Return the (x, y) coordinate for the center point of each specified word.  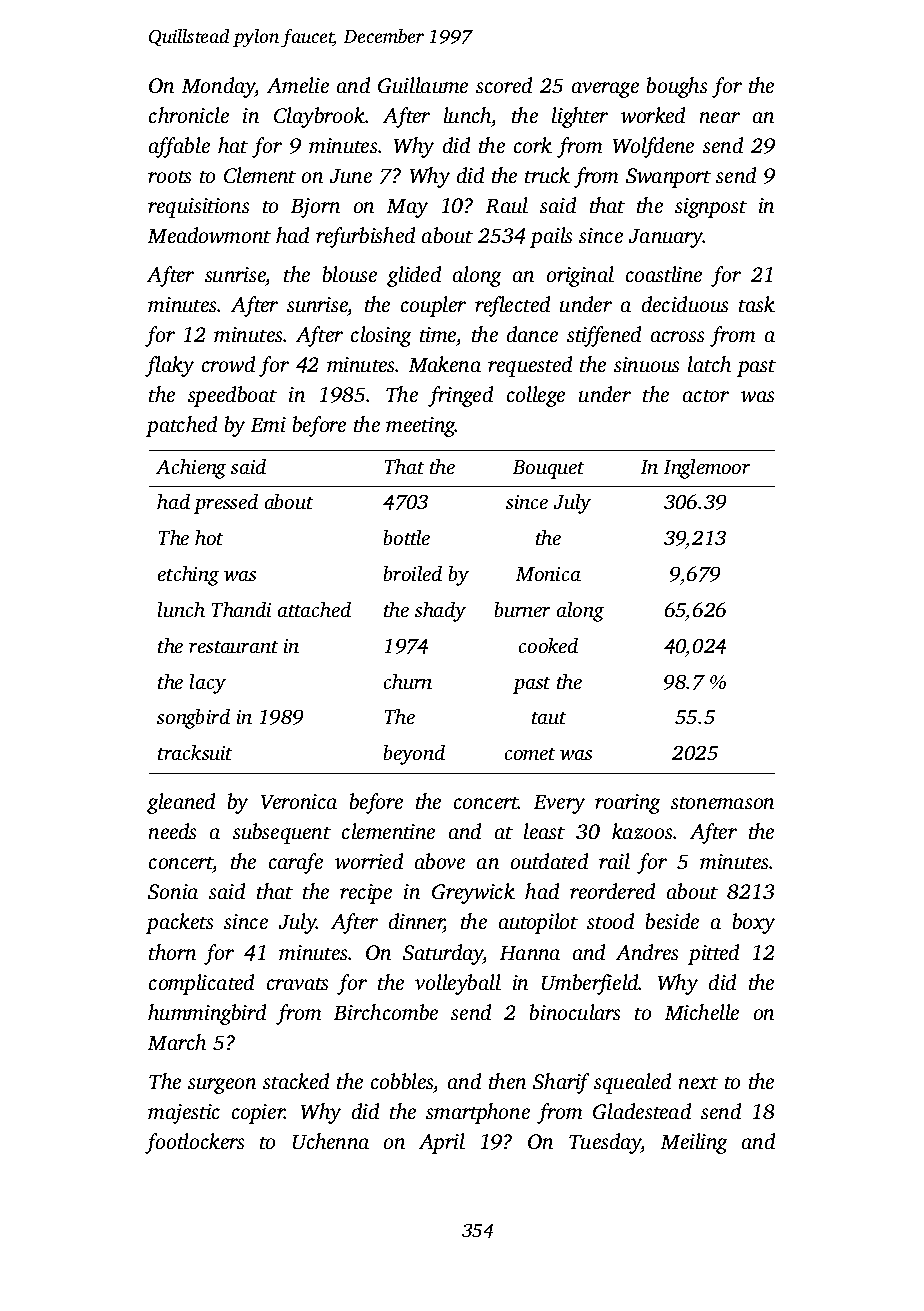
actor (706, 396)
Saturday (443, 954)
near (720, 117)
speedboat (232, 396)
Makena (445, 364)
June (351, 176)
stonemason (722, 803)
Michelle (702, 1012)
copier (258, 1114)
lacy (208, 684)
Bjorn (315, 208)
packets (179, 923)
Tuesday (605, 1143)
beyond (414, 755)
